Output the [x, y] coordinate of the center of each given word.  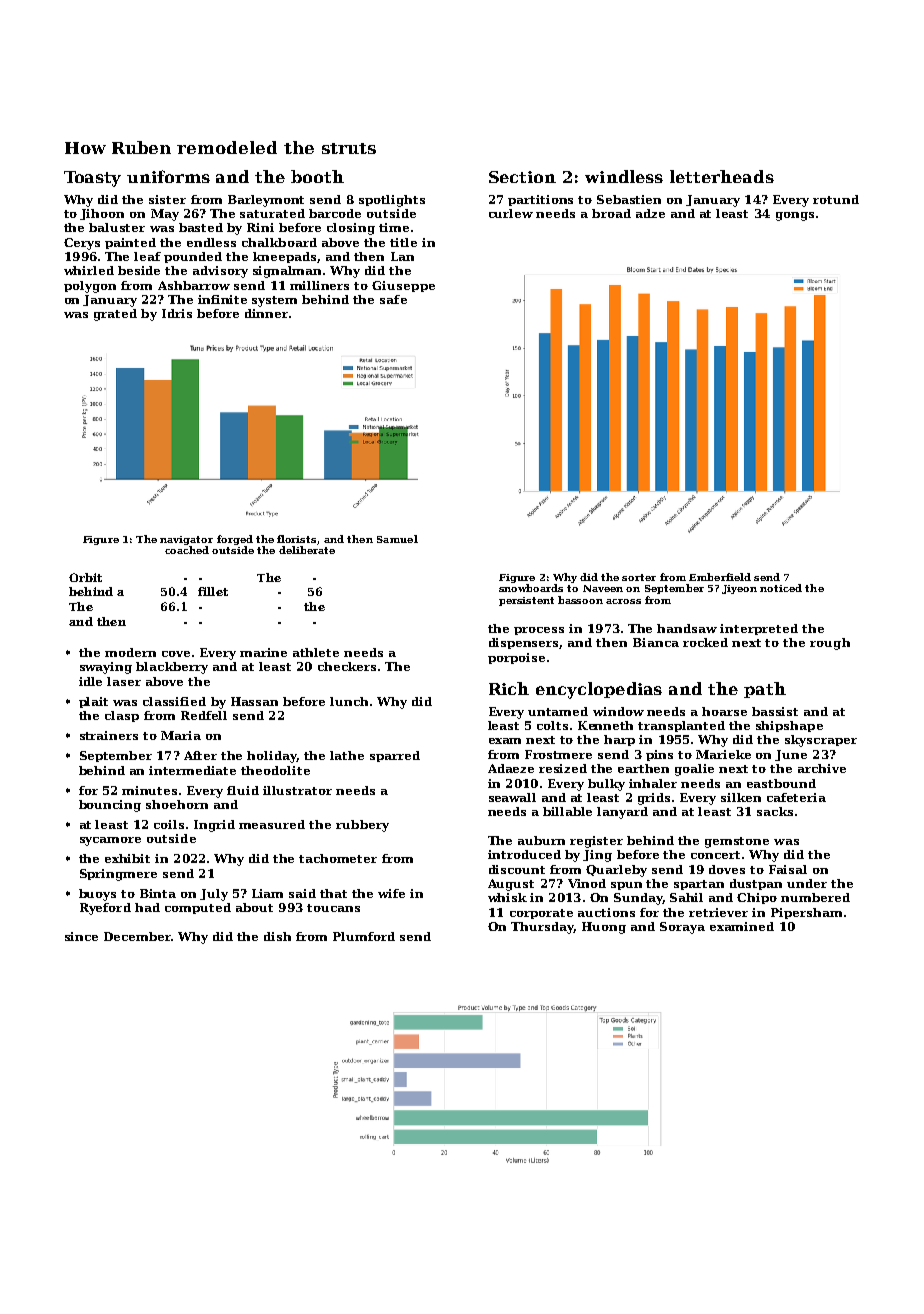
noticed [781, 588]
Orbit [85, 577]
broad [611, 213]
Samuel [397, 539]
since [81, 936]
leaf [147, 256]
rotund [836, 199]
